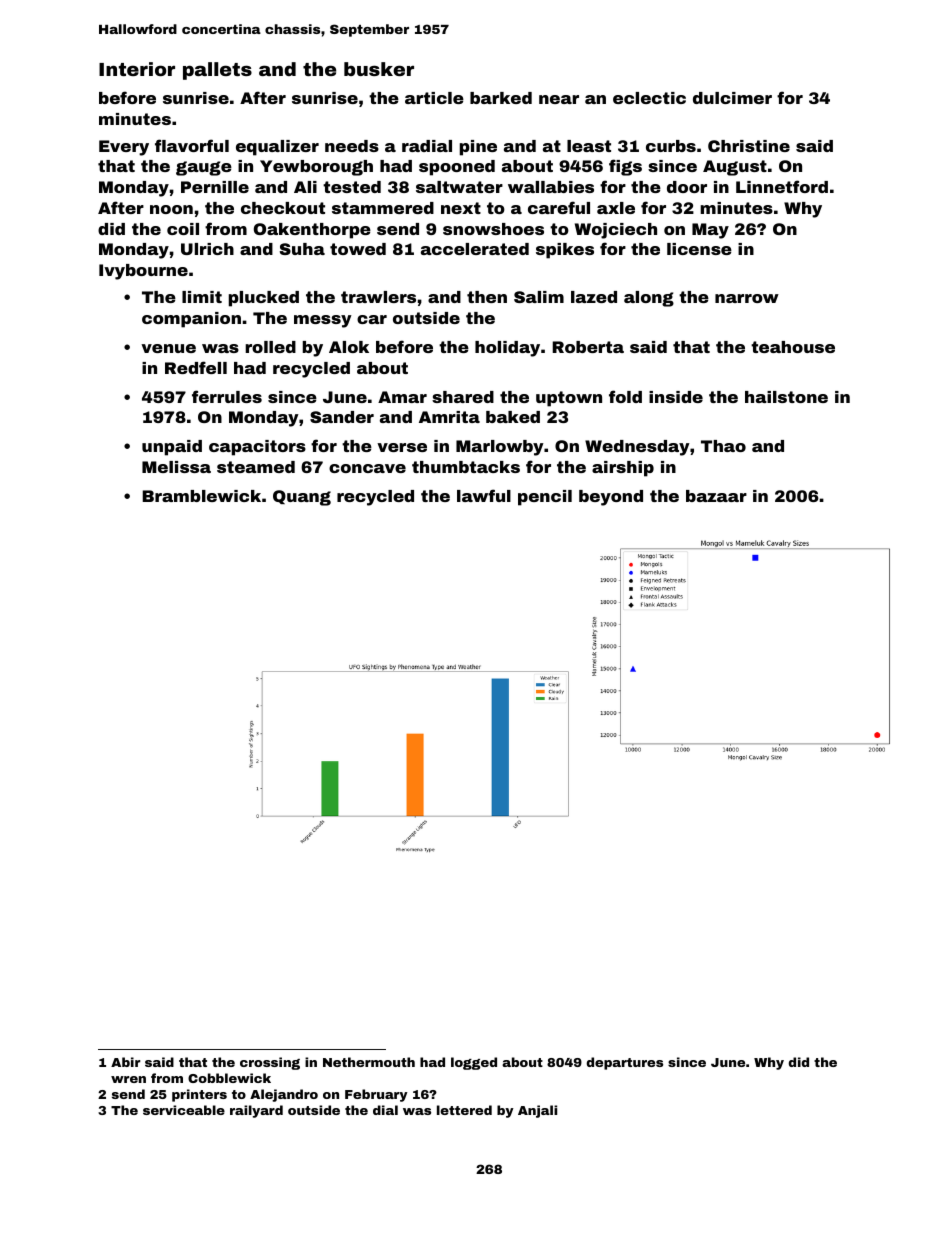 The image size is (952, 1233). What do you see at coordinates (611, 498) in the document?
I see `beyond` at bounding box center [611, 498].
